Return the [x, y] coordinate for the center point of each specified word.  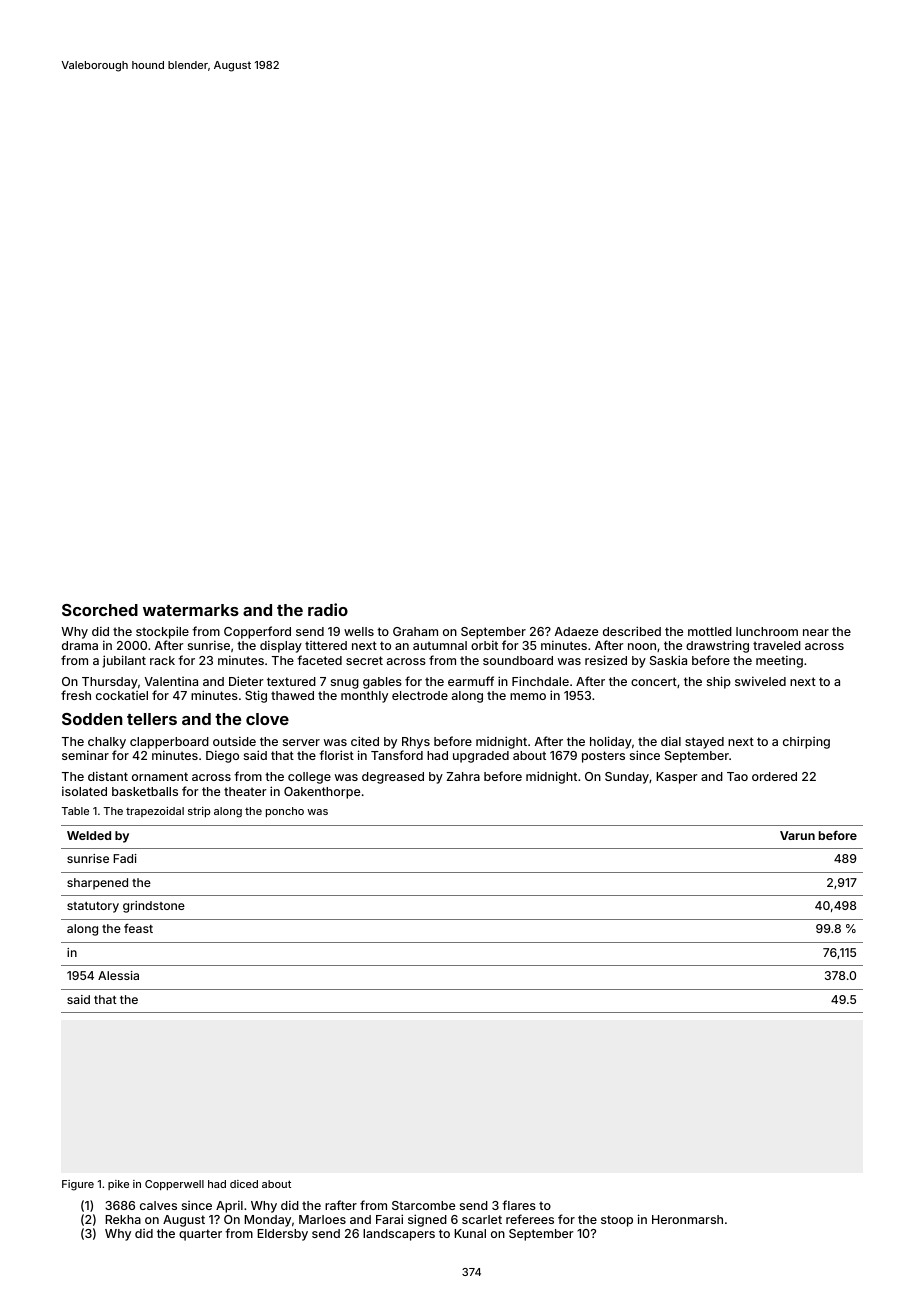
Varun [797, 835]
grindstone [154, 907]
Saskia [668, 660]
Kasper [677, 778]
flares [519, 1205]
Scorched [100, 610]
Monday [267, 1221]
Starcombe [423, 1205]
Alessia [118, 975]
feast [138, 928]
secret [364, 660]
